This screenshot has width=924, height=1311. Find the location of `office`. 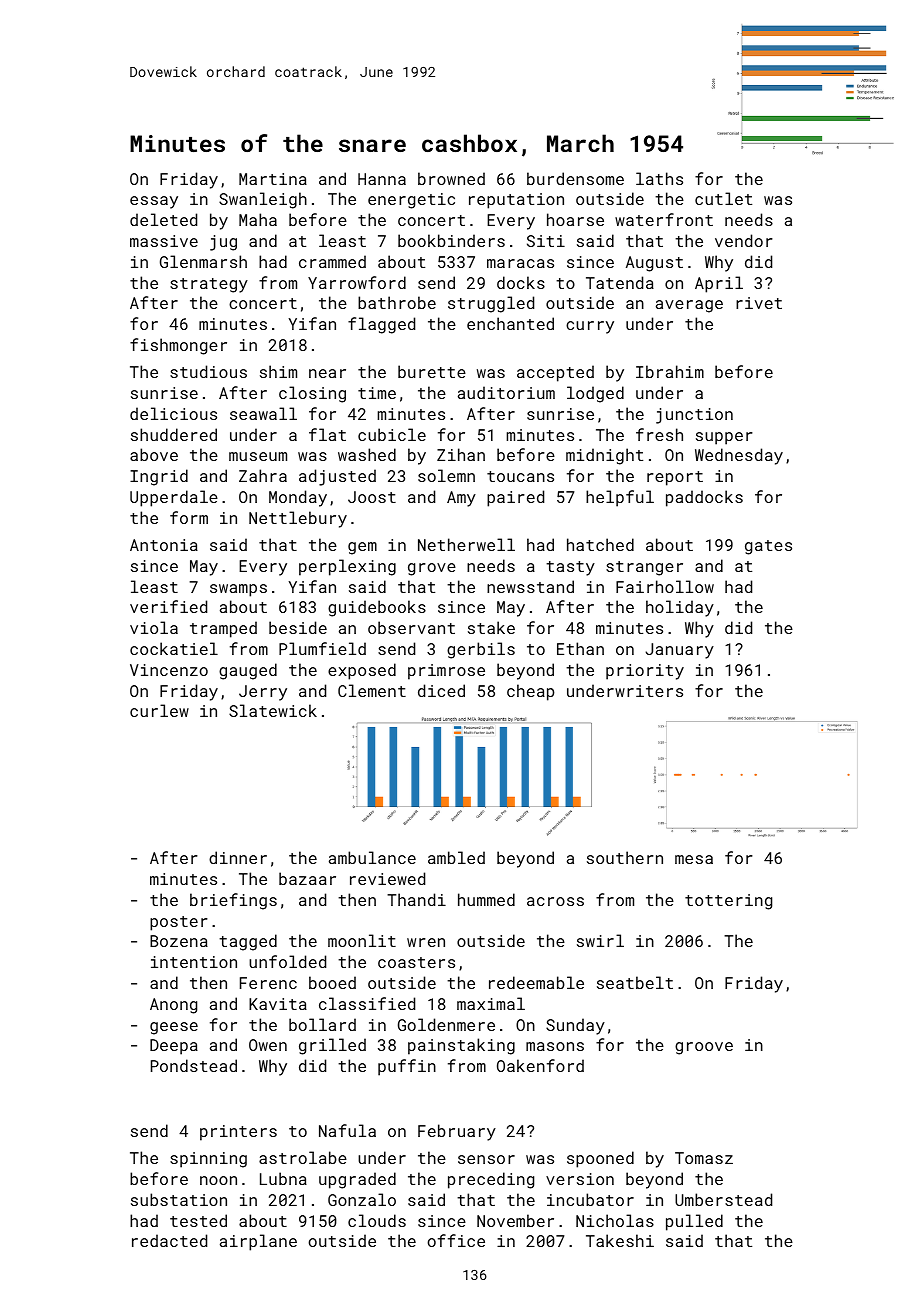

office is located at coordinates (456, 1240).
